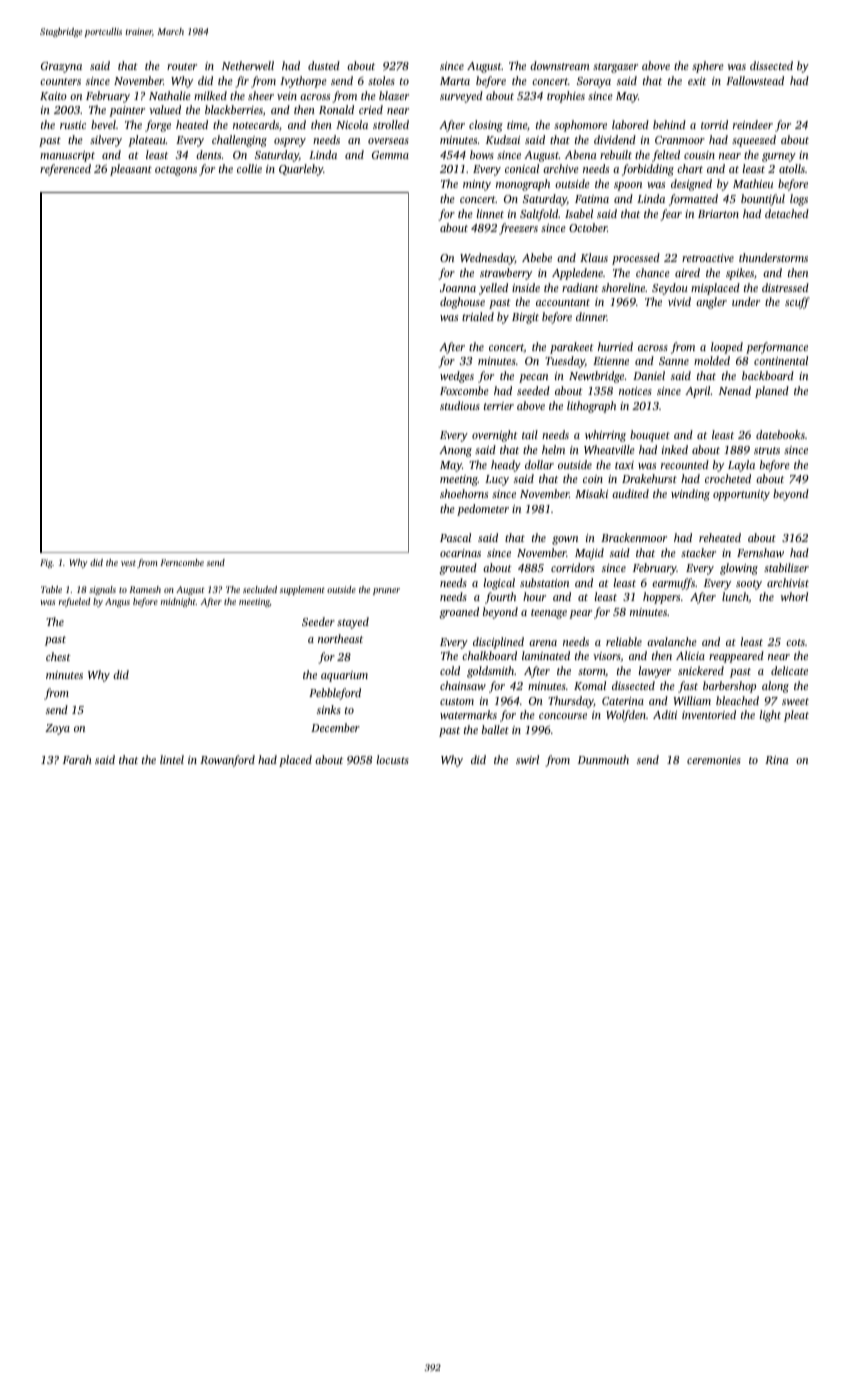  Describe the element at coordinates (671, 215) in the page. I see `fear` at that location.
